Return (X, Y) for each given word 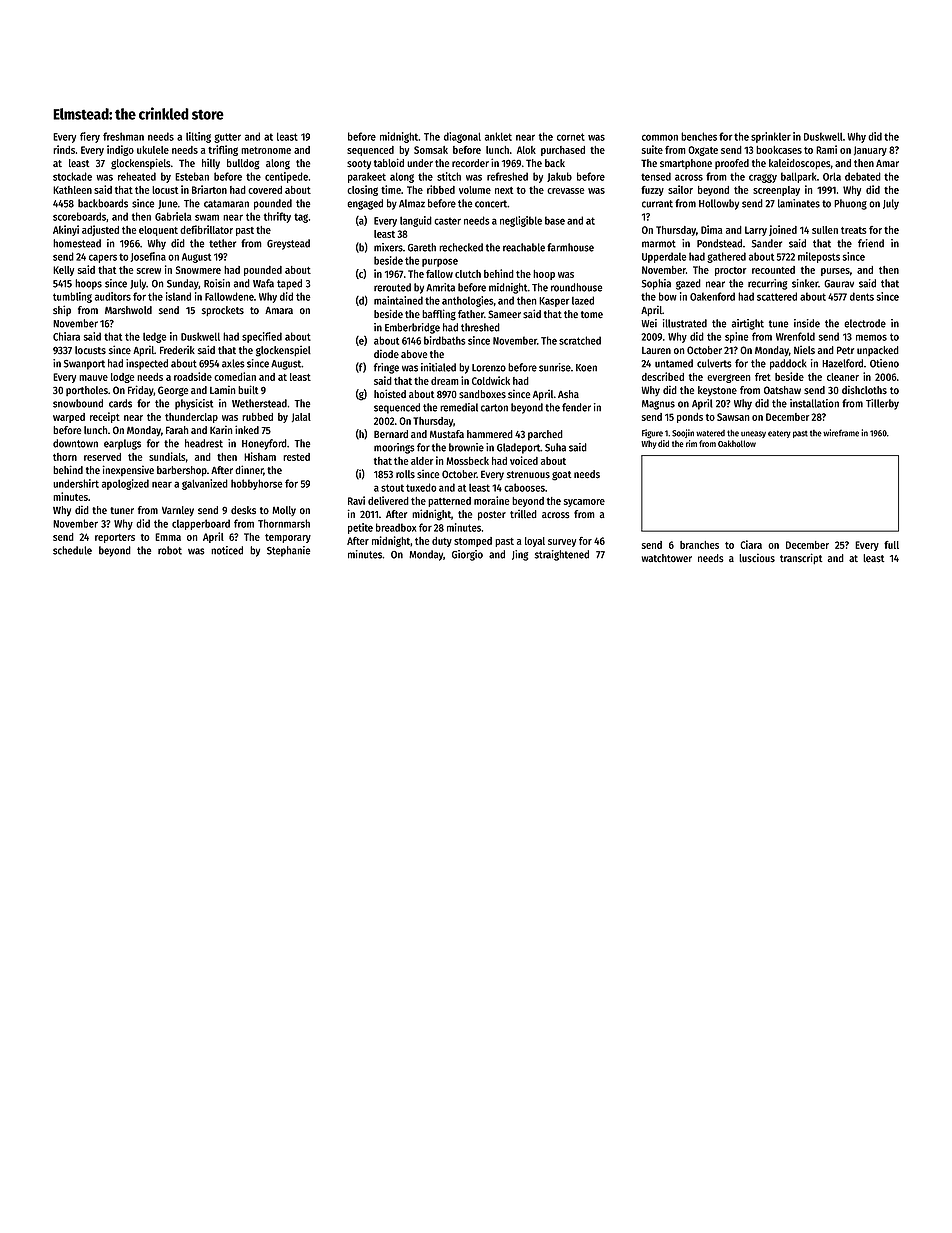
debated (863, 176)
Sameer (504, 314)
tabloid (389, 163)
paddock (788, 364)
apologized (125, 484)
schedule (72, 550)
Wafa (263, 283)
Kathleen (72, 190)
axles (233, 363)
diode (386, 354)
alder (422, 461)
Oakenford (712, 296)
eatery (779, 434)
